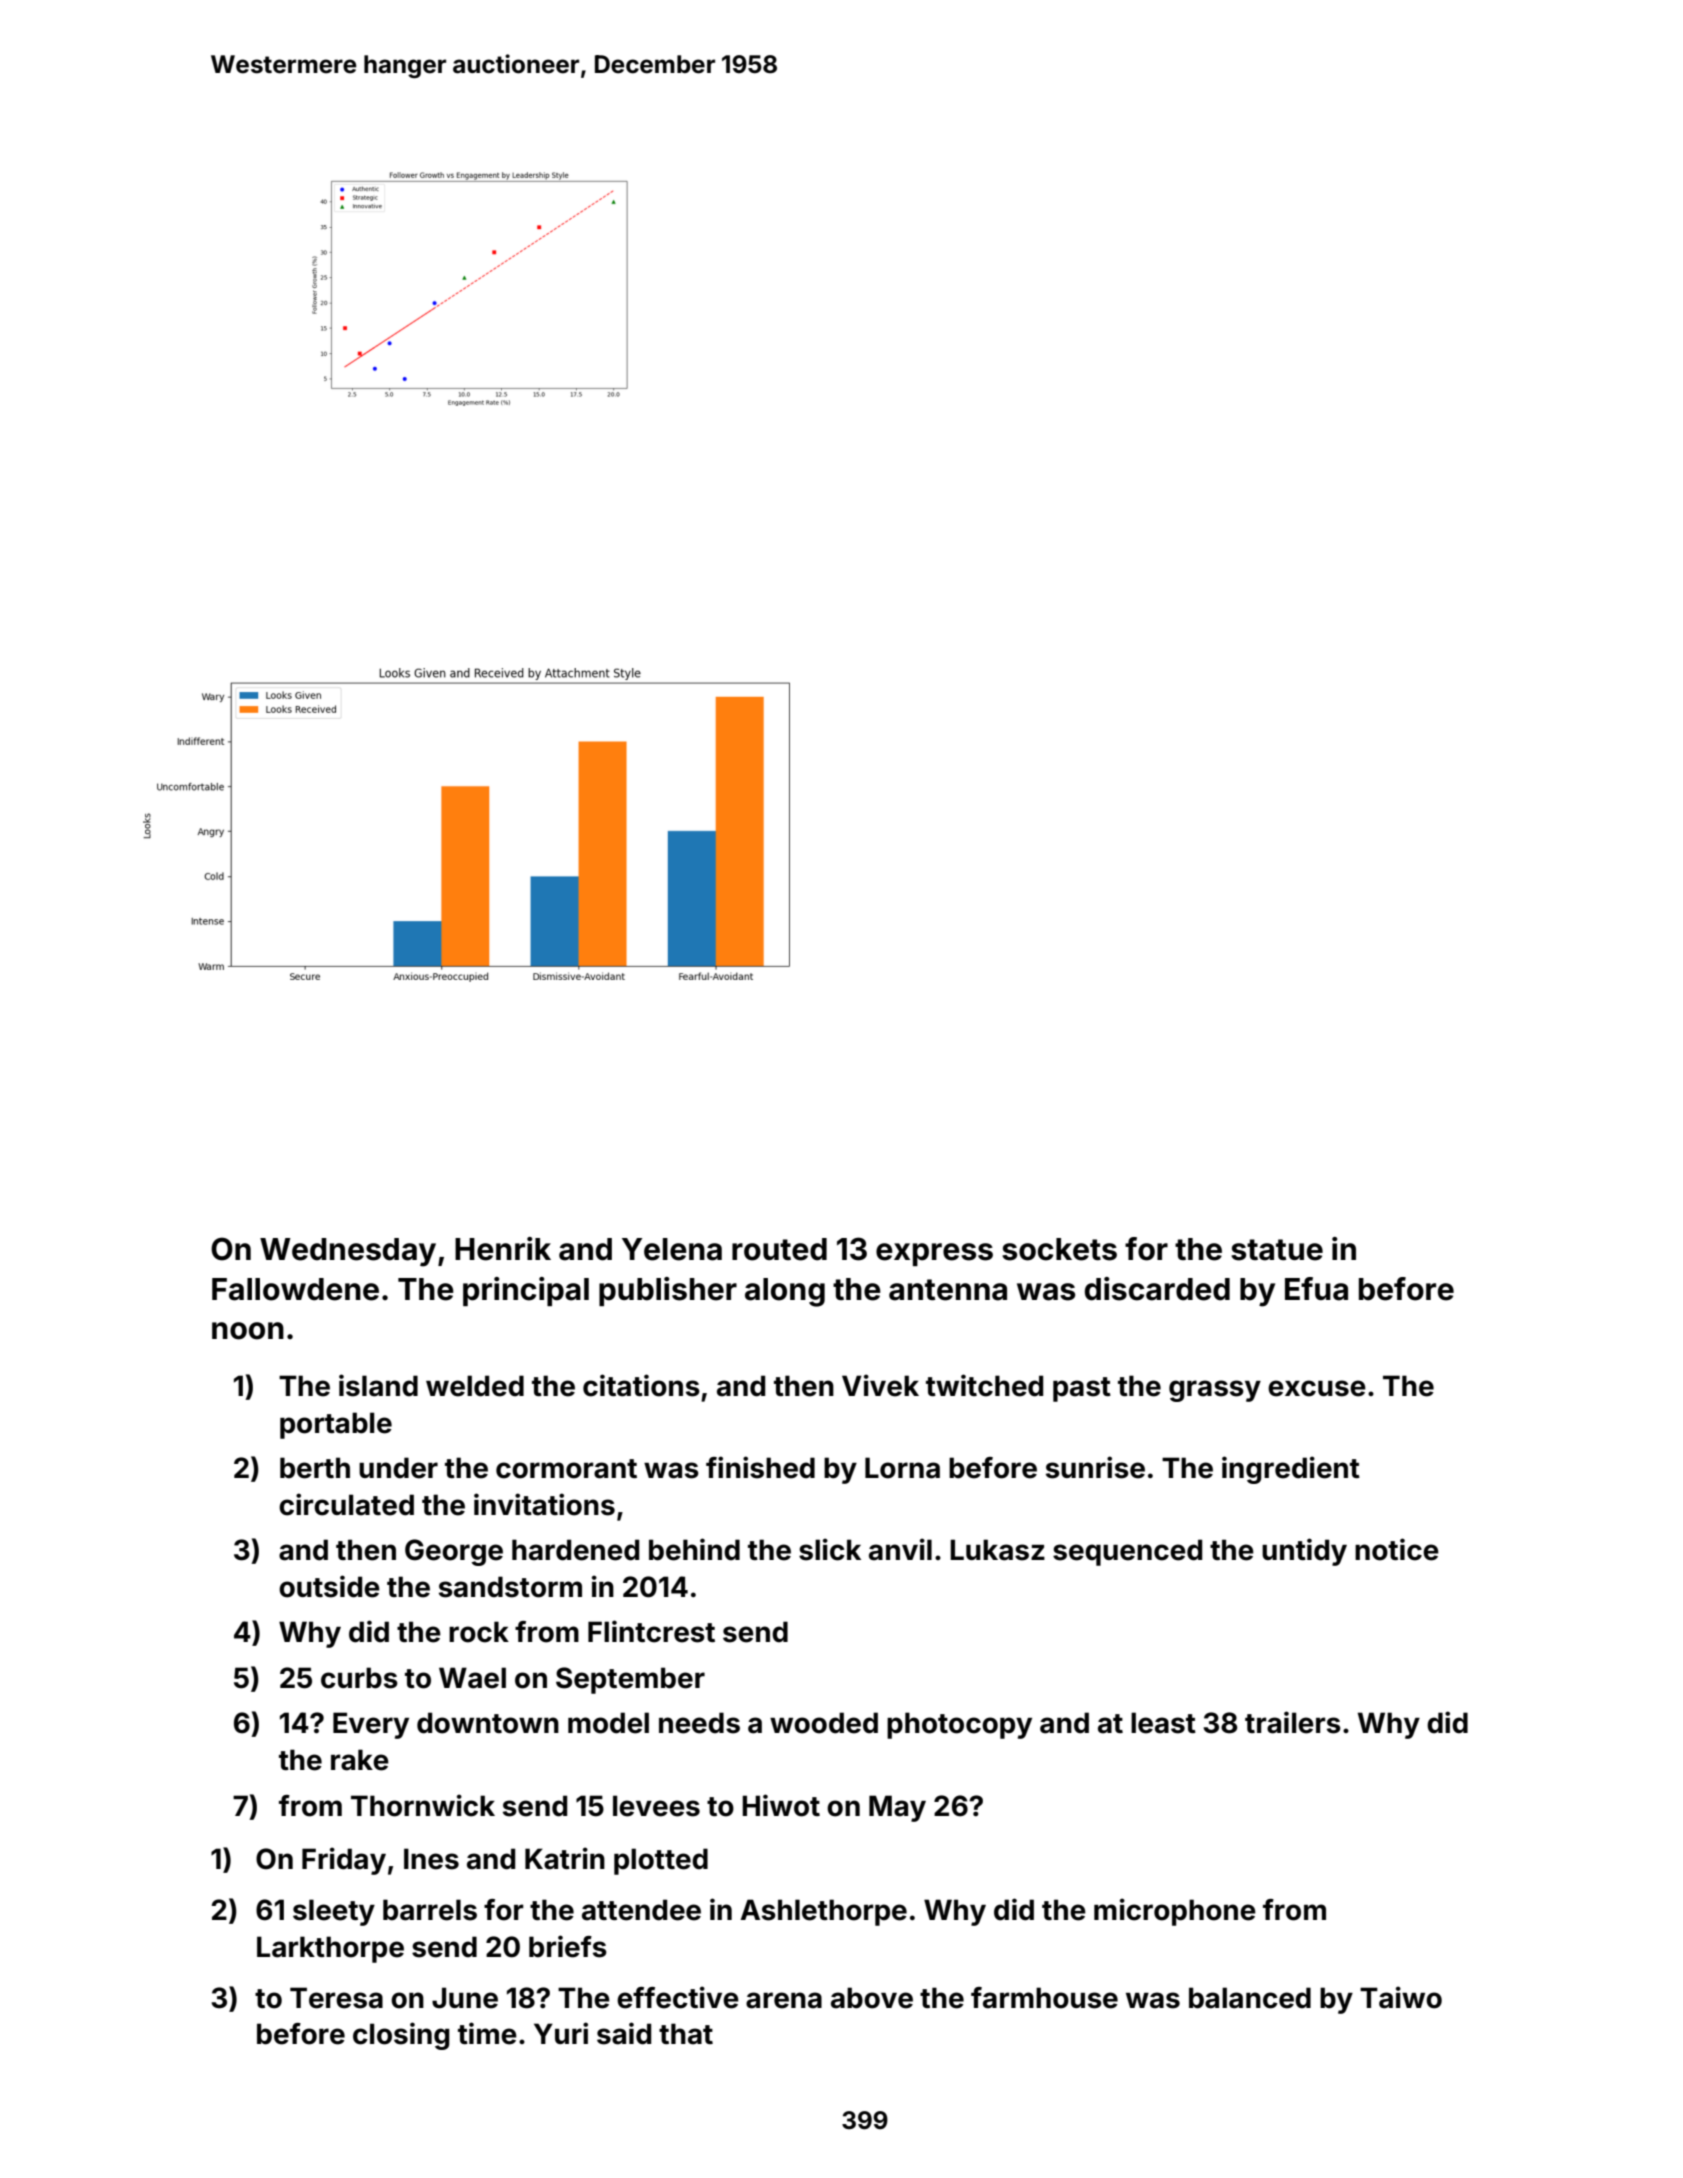  Describe the element at coordinates (431, 1859) in the document. I see `Ines` at that location.
